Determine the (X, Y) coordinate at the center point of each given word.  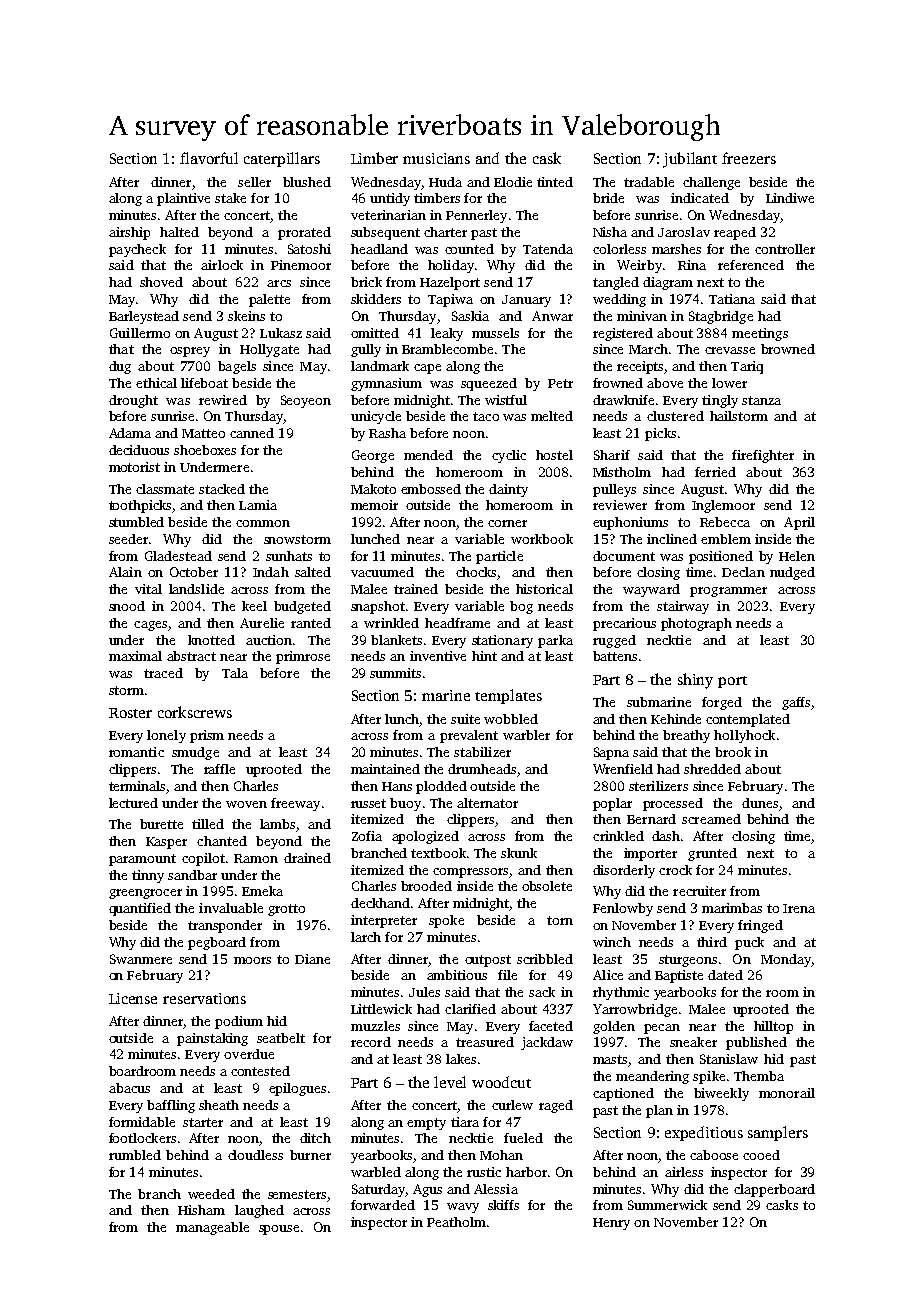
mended (428, 455)
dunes (760, 803)
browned (788, 349)
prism (207, 736)
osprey (190, 352)
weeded (211, 1194)
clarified (470, 1009)
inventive (438, 656)
